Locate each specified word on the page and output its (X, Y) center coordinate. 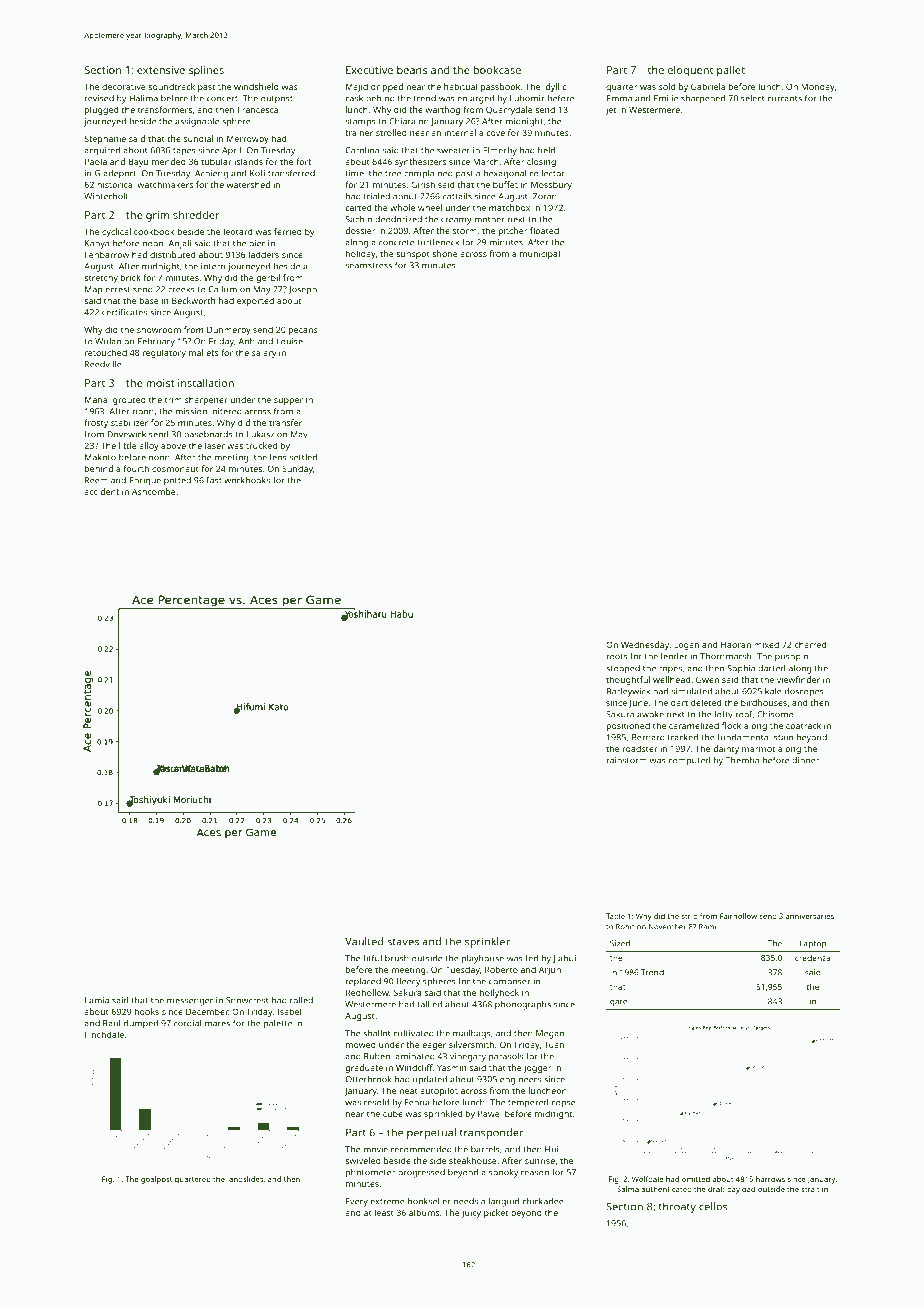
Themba (742, 760)
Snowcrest (247, 1000)
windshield (256, 86)
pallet (731, 71)
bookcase (497, 70)
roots (617, 657)
